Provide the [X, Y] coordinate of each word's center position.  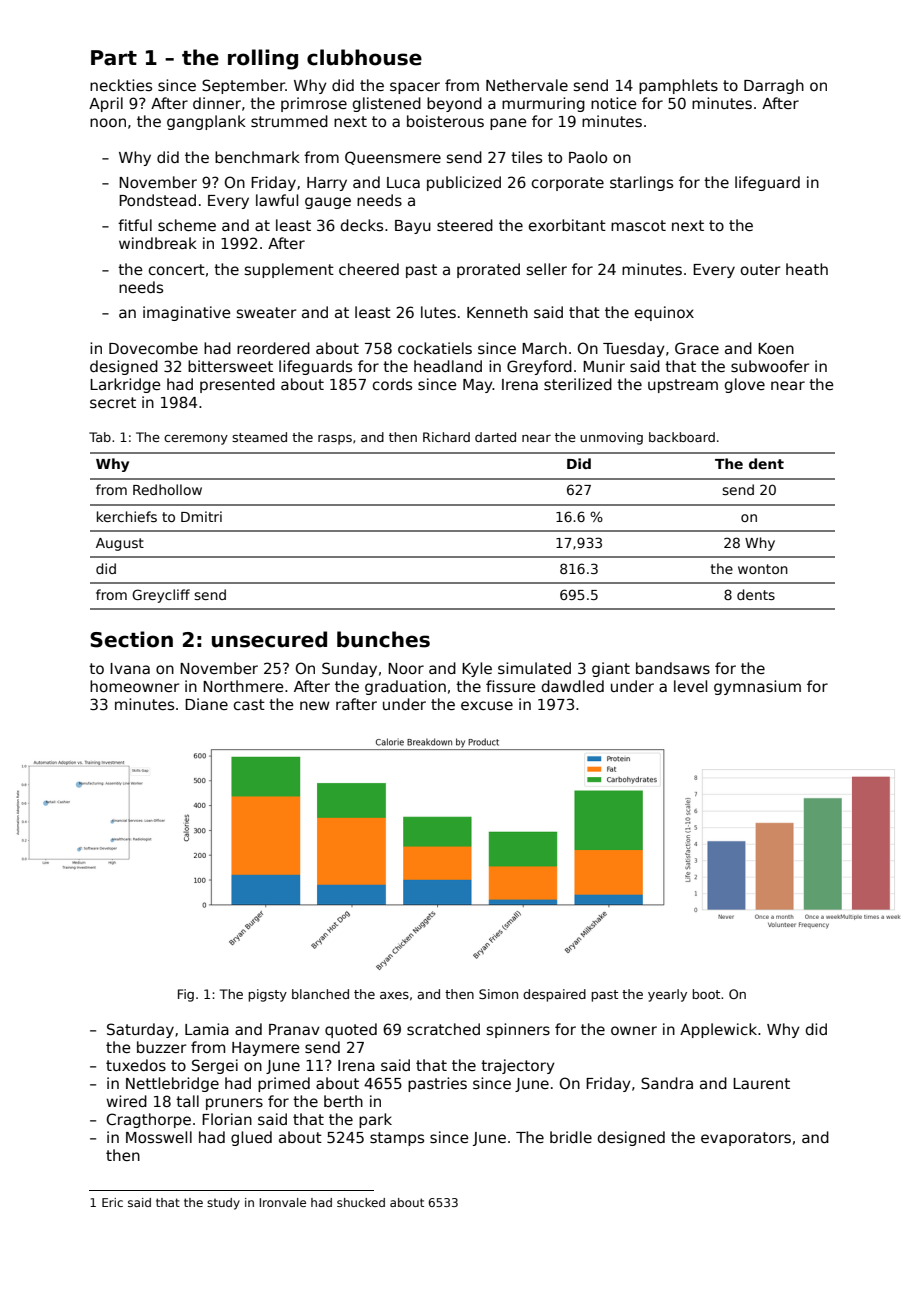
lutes [438, 312]
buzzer [161, 1047]
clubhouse [364, 57]
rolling [263, 59]
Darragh [774, 86]
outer [760, 269]
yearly [667, 995]
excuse [487, 705]
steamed [259, 437]
